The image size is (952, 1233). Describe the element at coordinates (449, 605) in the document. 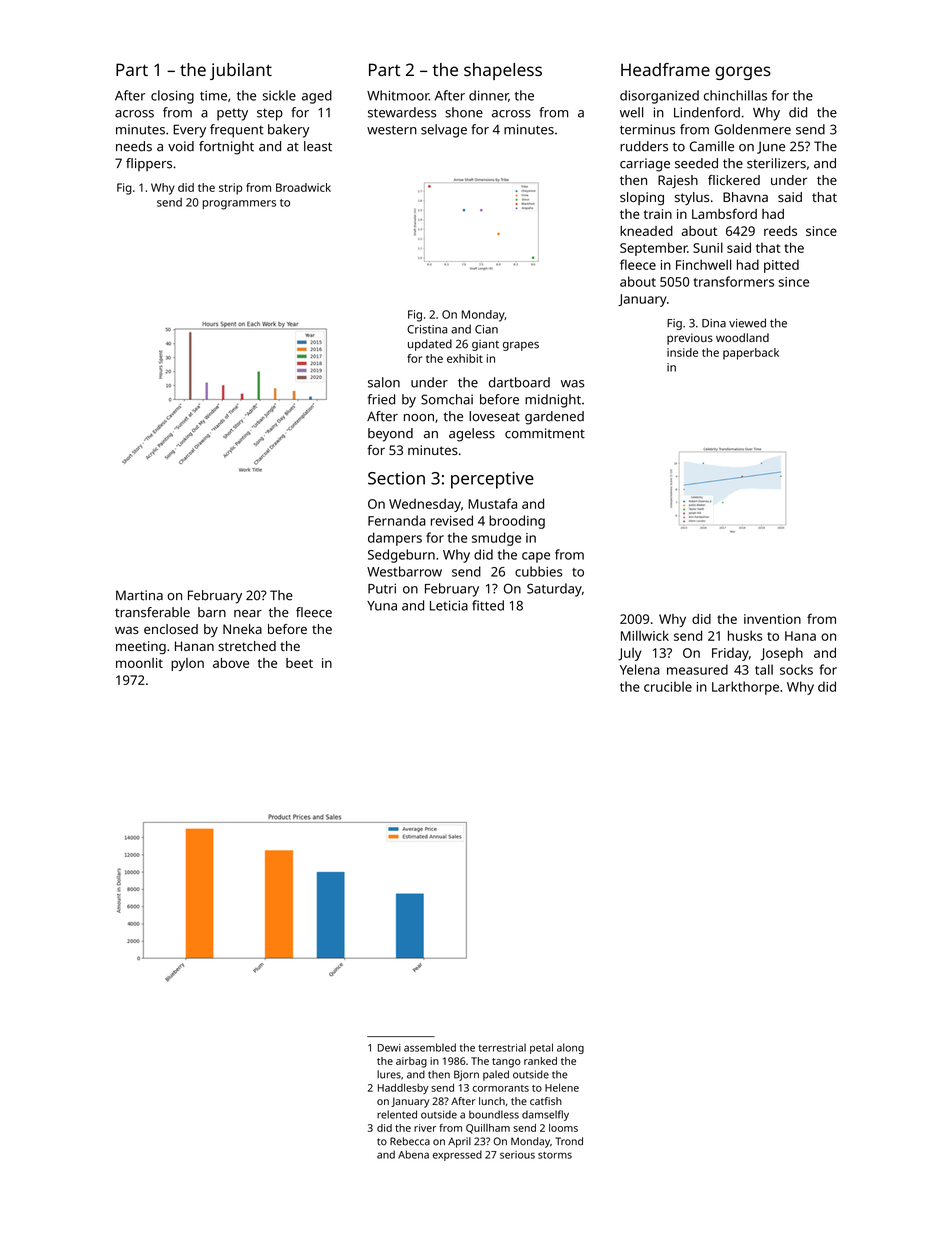

I see `Leticia` at that location.
